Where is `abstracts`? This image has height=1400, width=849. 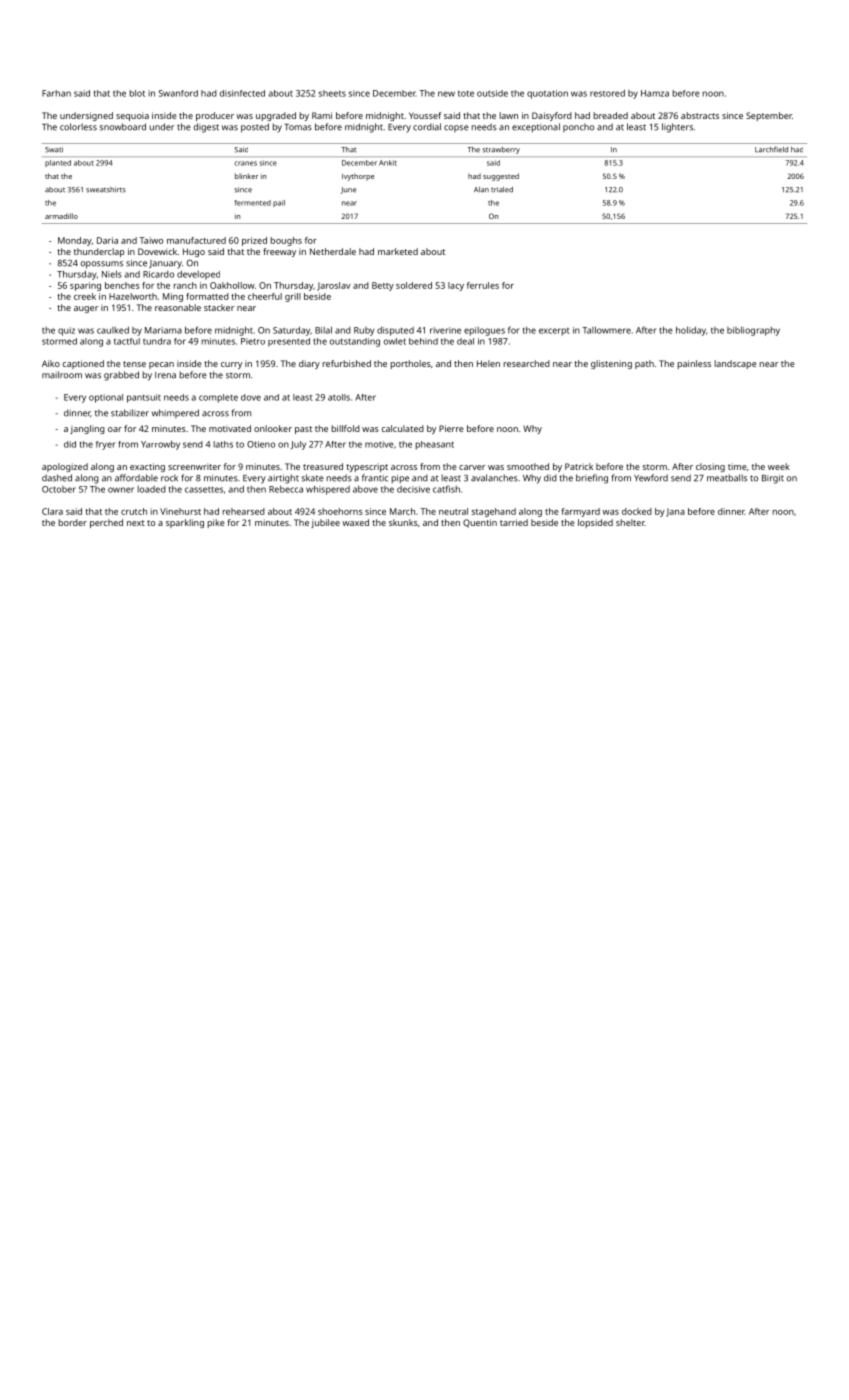
abstracts is located at coordinates (700, 115).
